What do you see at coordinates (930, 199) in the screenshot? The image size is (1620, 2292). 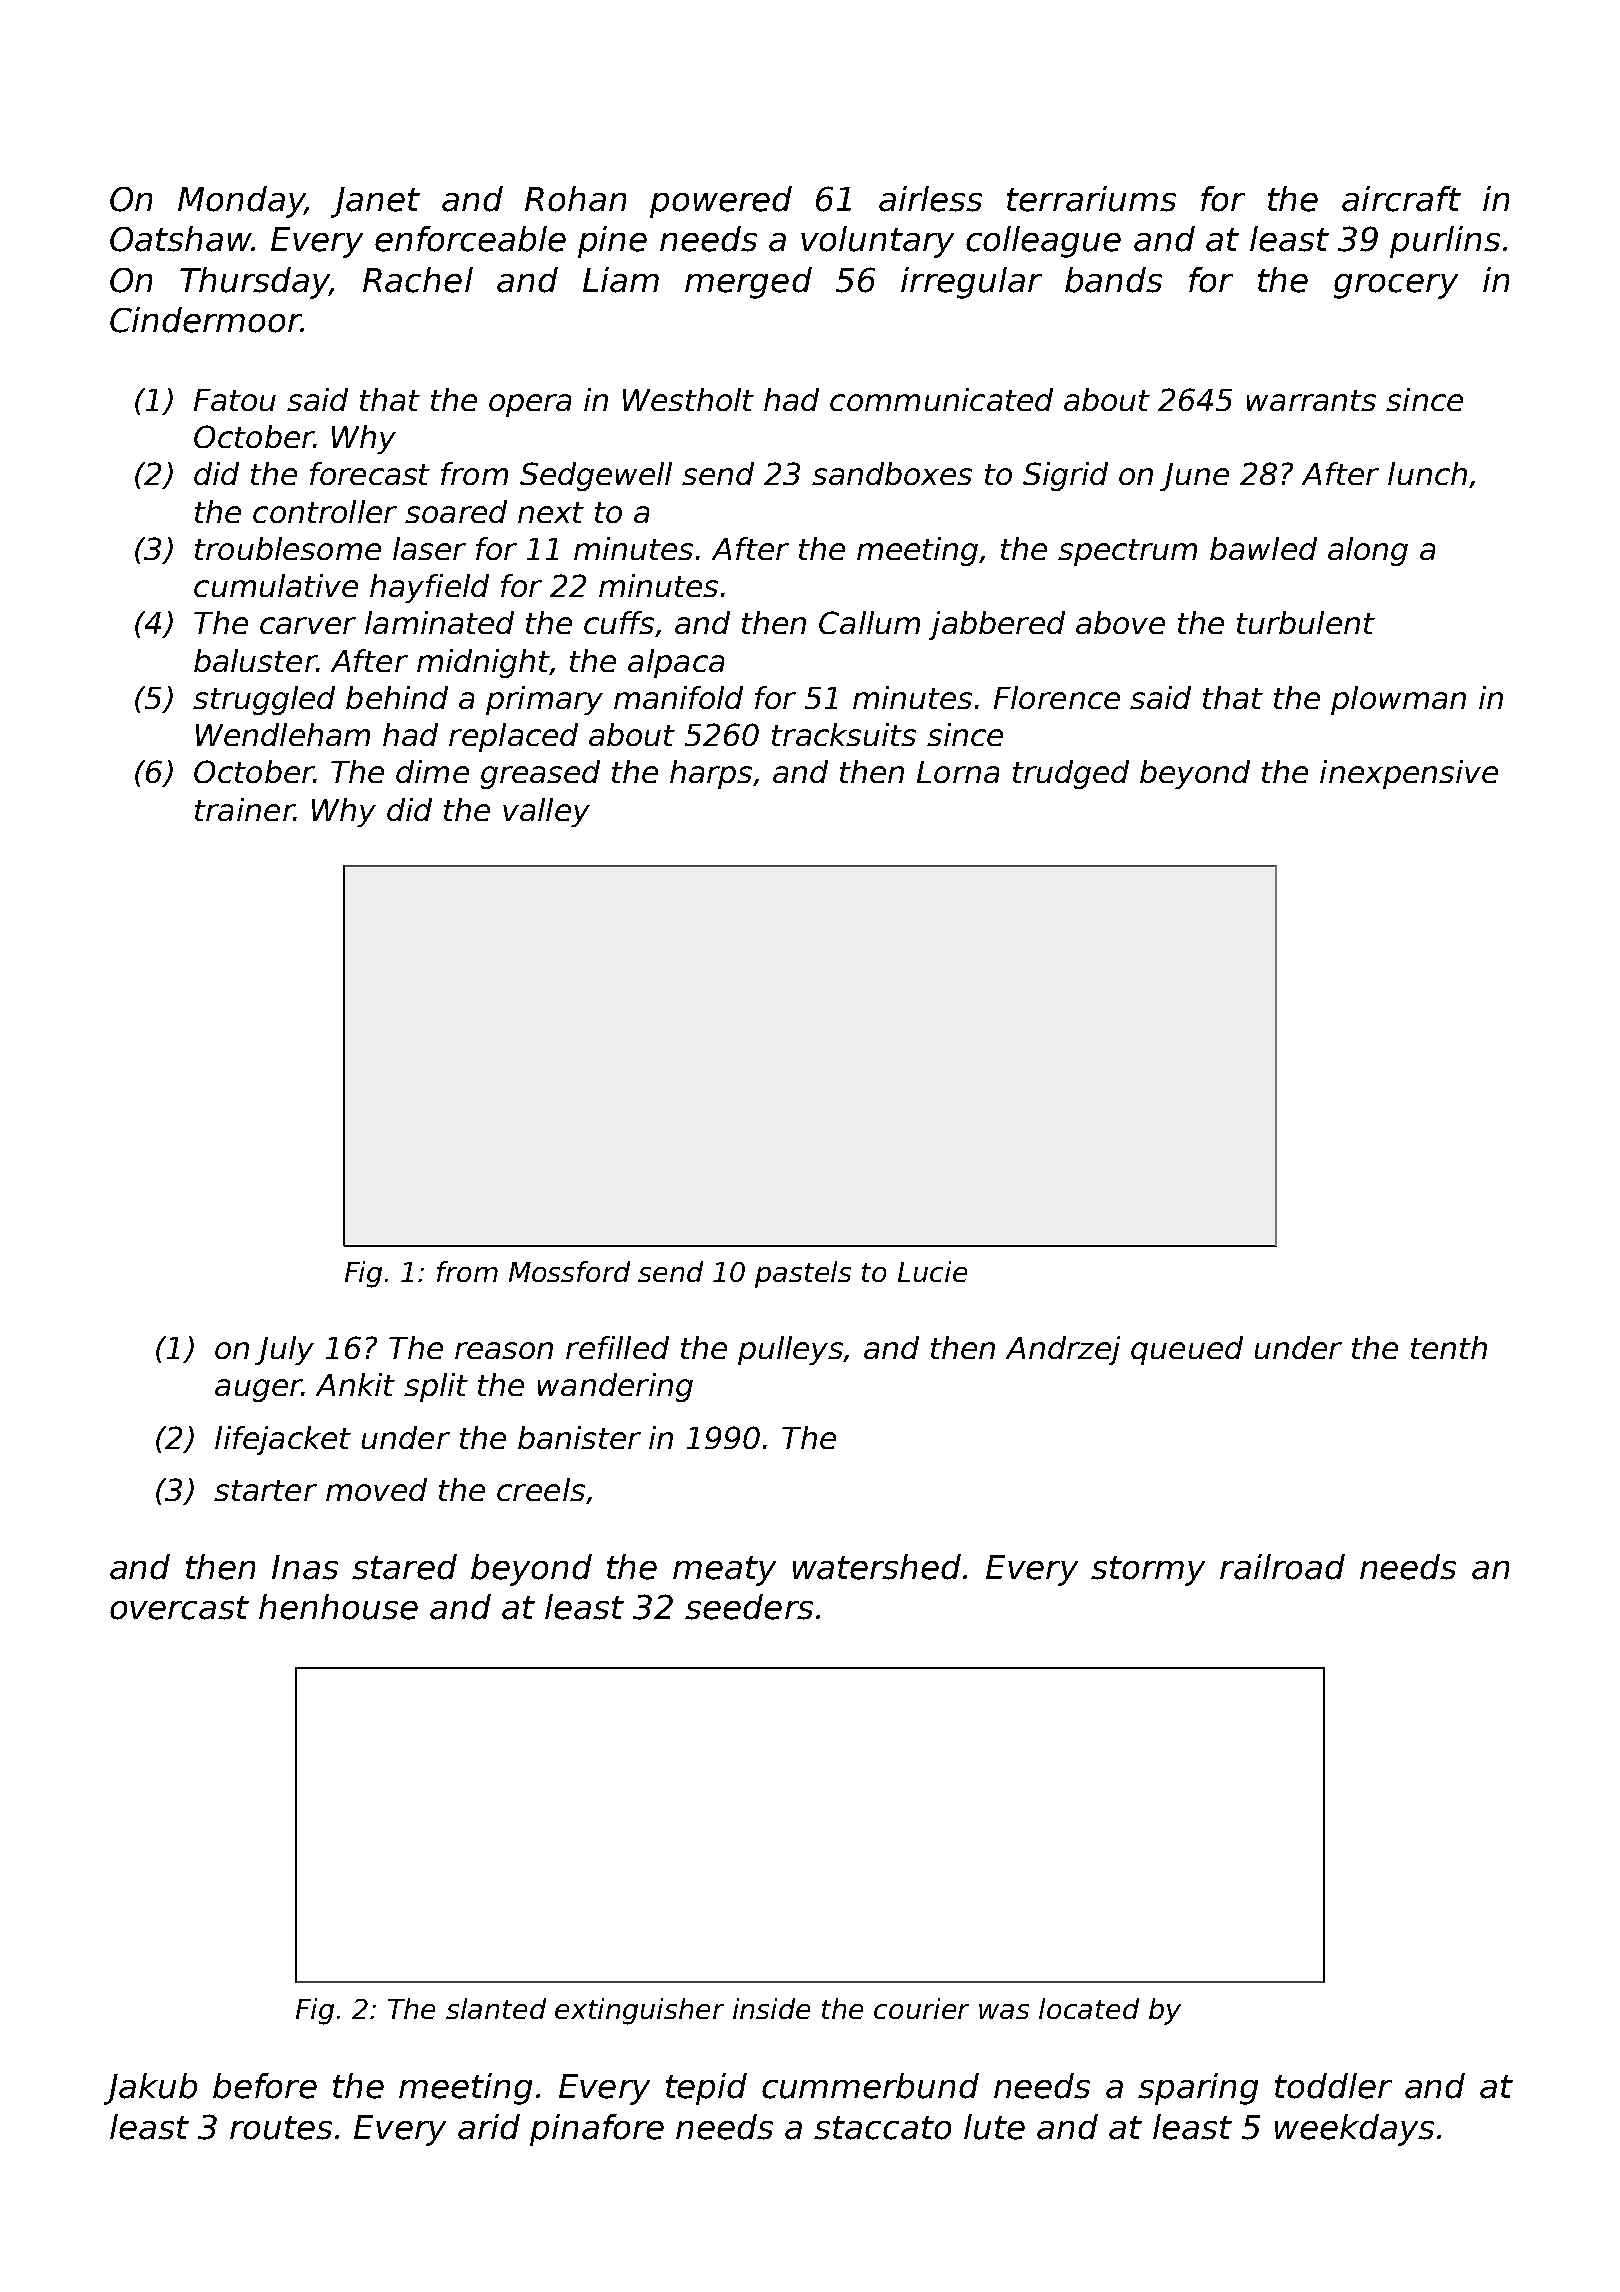 I see `airless` at bounding box center [930, 199].
